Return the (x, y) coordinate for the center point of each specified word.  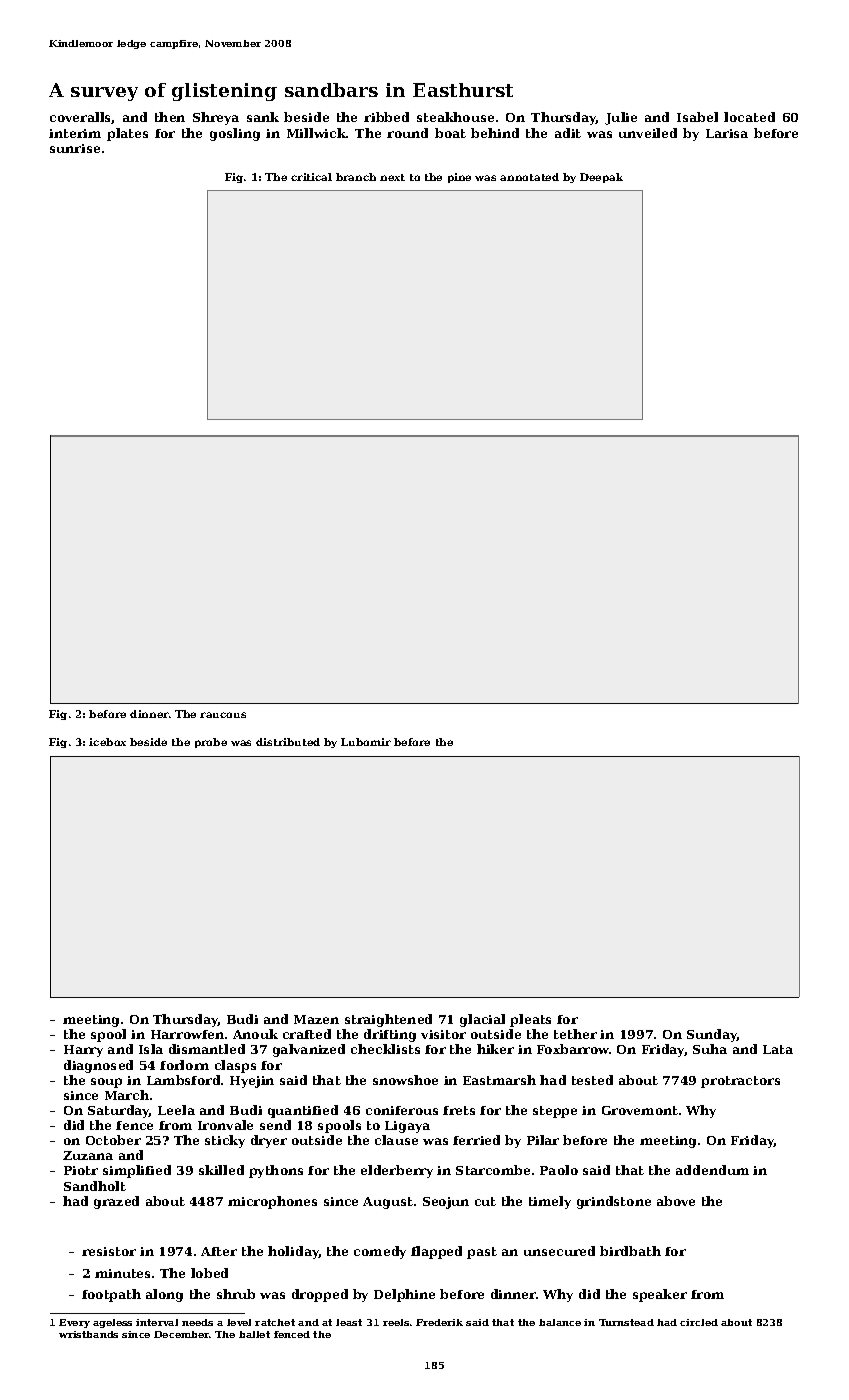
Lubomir (366, 742)
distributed (288, 742)
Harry (83, 1051)
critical (311, 177)
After (219, 1251)
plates (127, 134)
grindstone (614, 1202)
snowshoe (405, 1080)
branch (356, 177)
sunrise (75, 148)
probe (211, 743)
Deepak (601, 178)
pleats (530, 1020)
